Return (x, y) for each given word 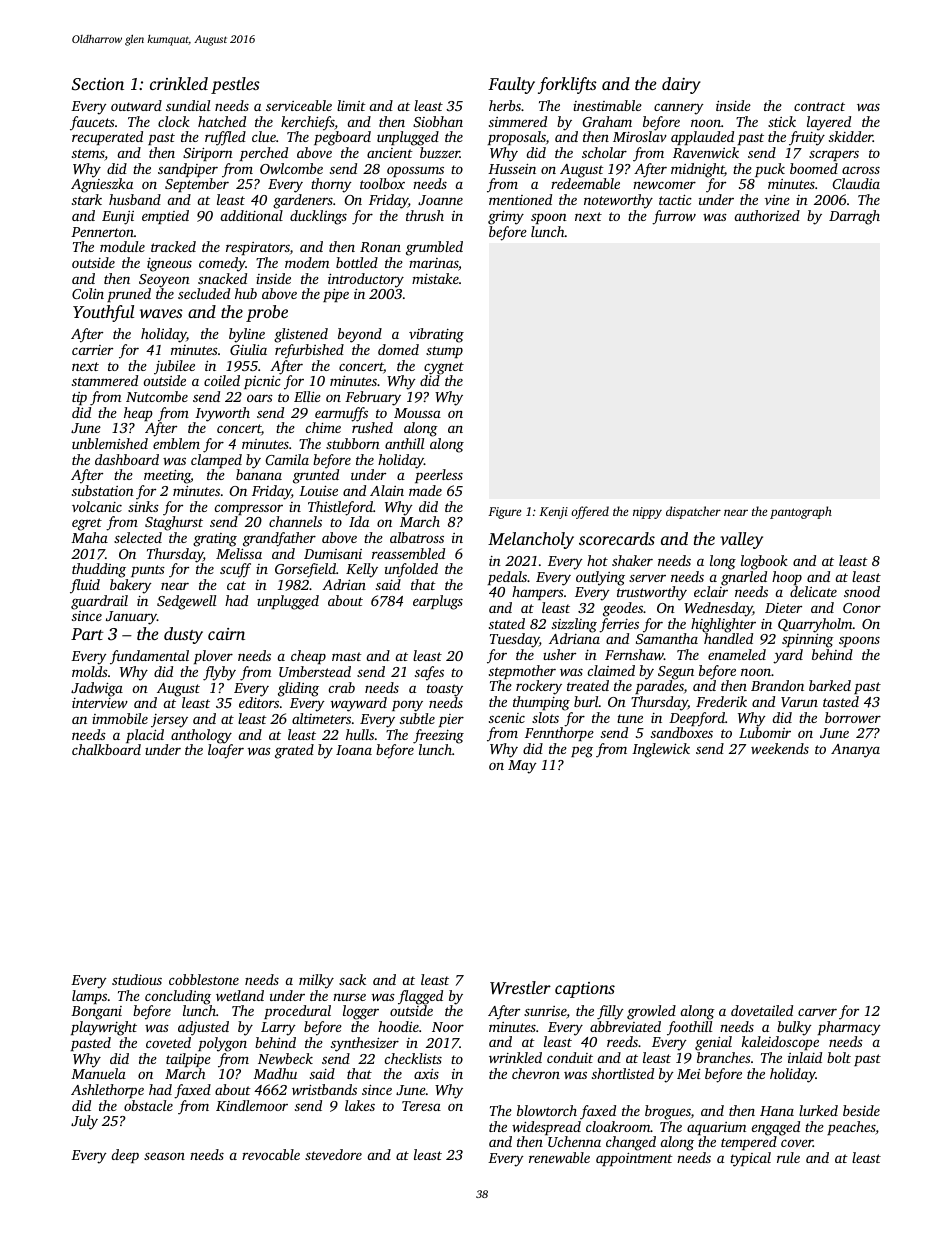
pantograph (801, 512)
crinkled (179, 83)
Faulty (511, 85)
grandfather (279, 539)
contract (819, 106)
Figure (504, 513)
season (164, 1156)
